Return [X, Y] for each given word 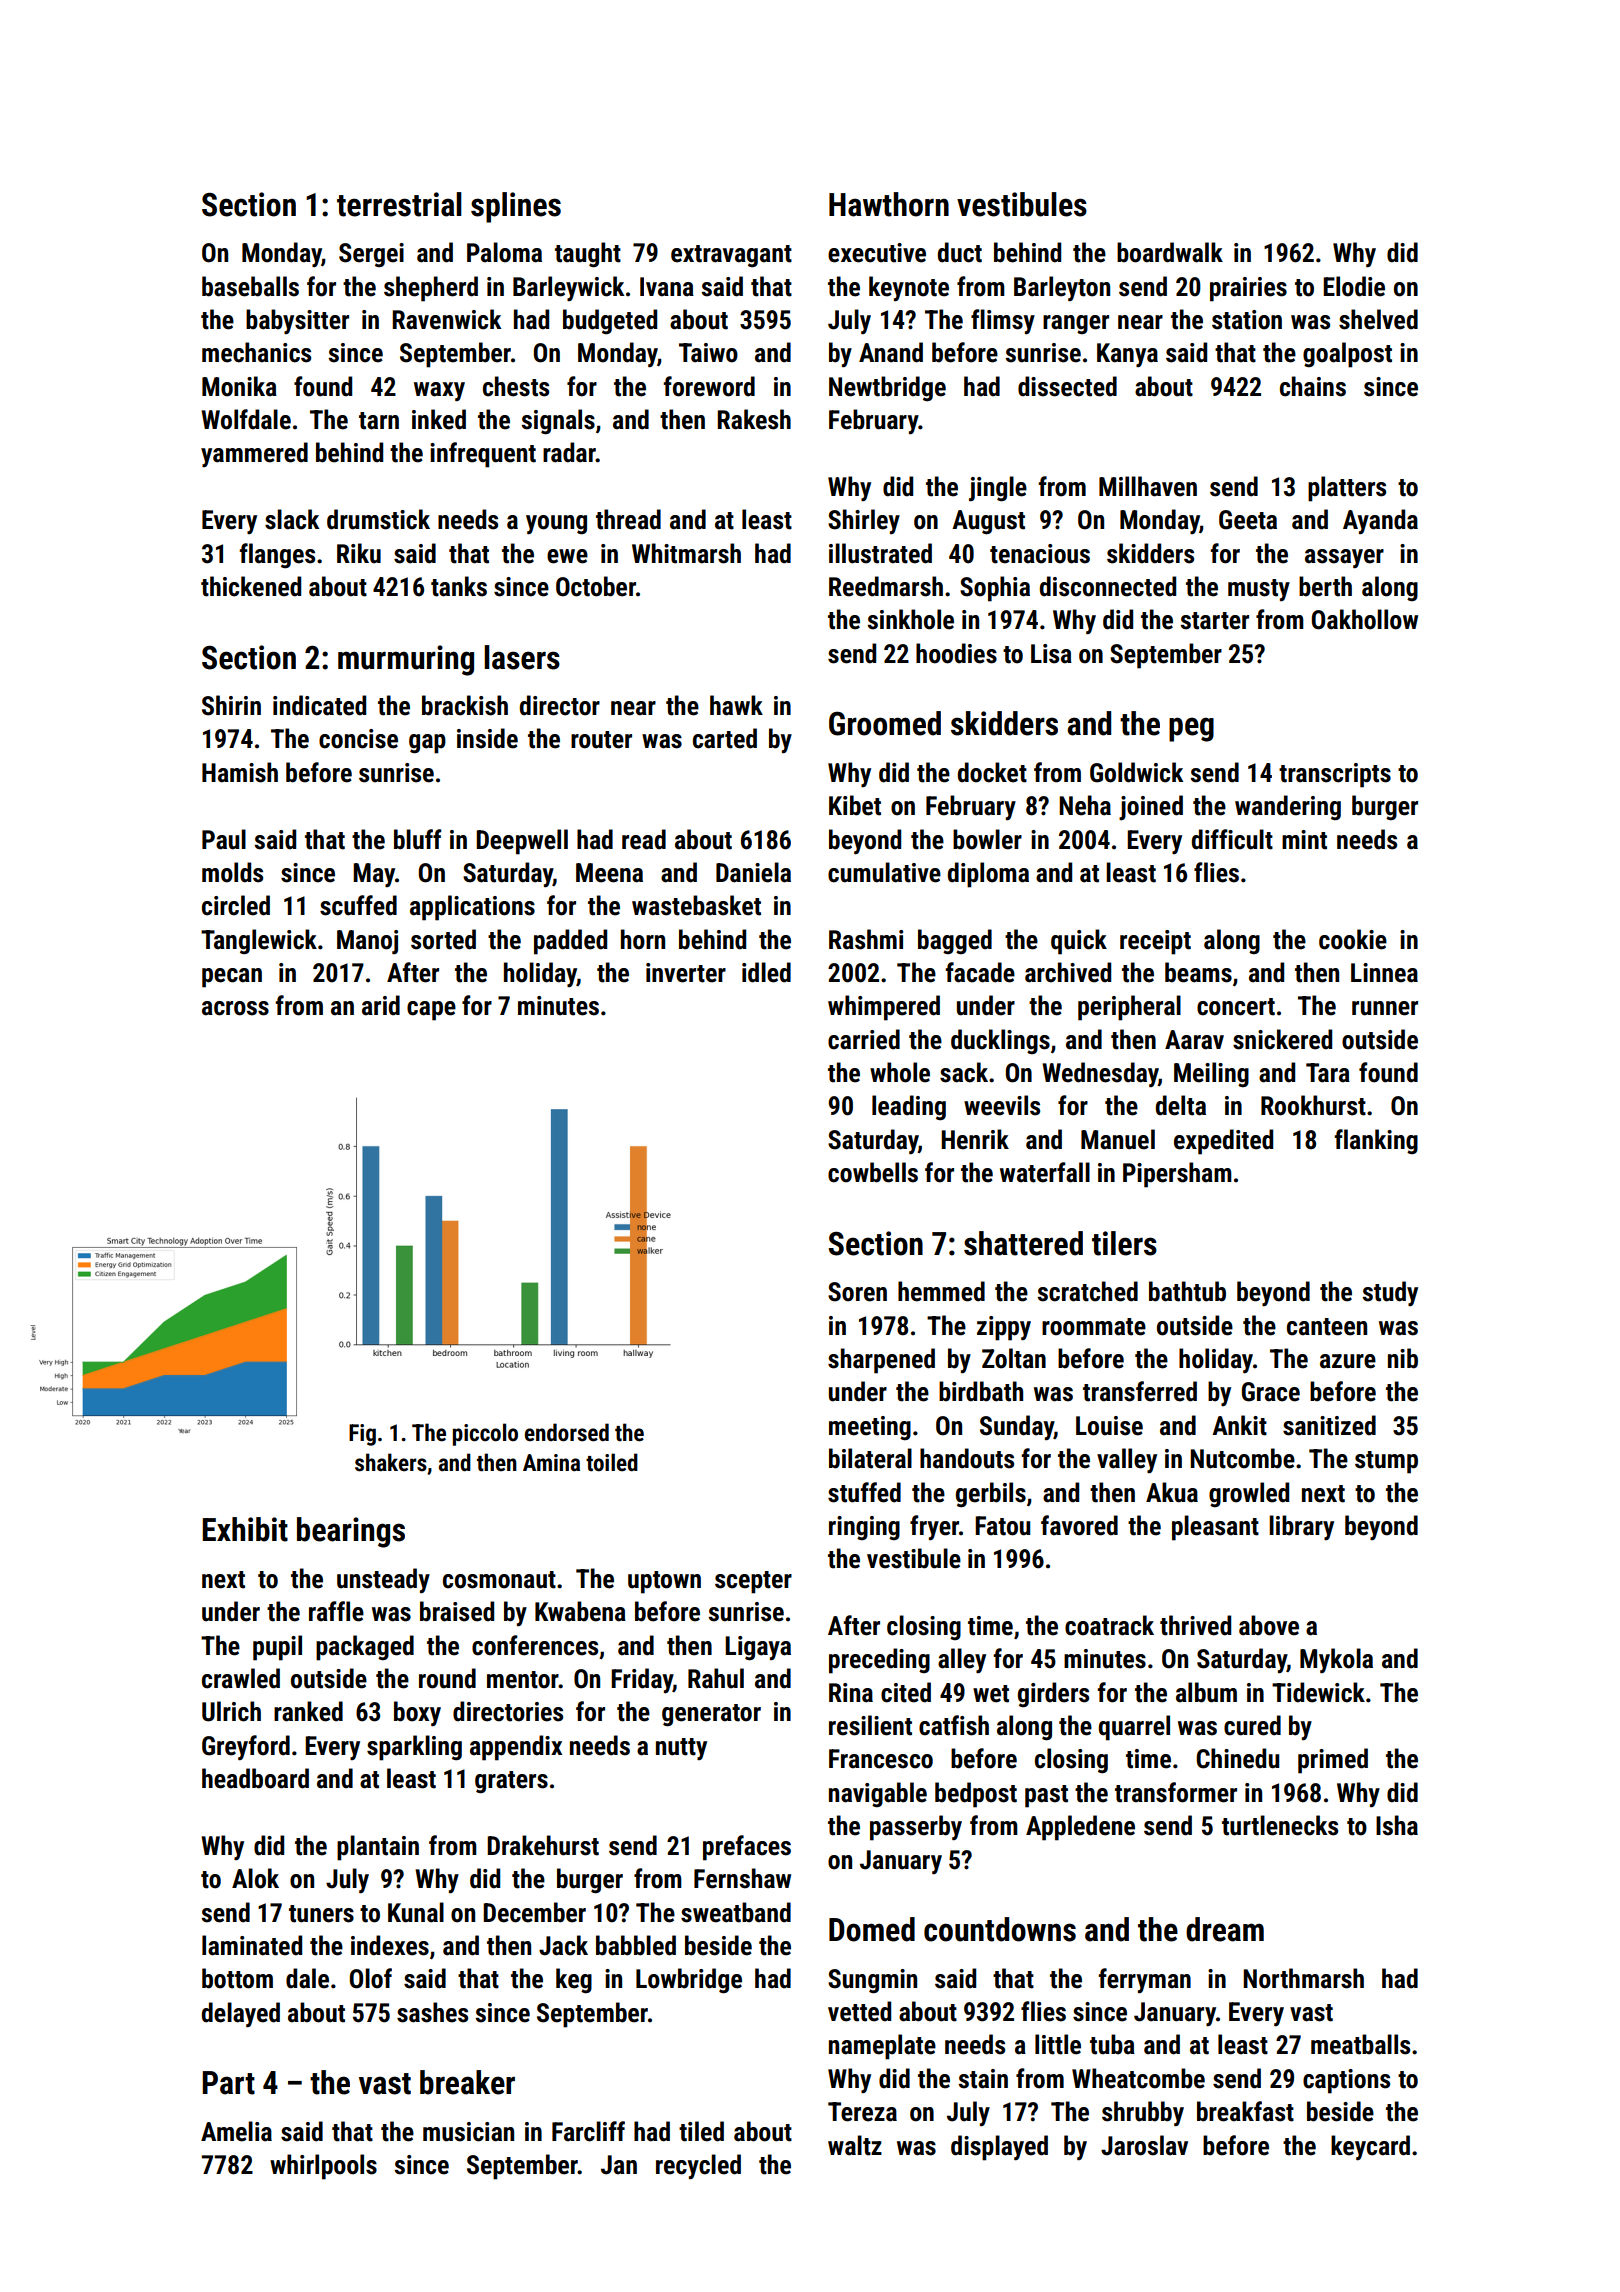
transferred [1140, 1391]
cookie [1353, 939]
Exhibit [245, 1529]
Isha [1397, 1825]
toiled [612, 1462]
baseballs [250, 286]
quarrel [1134, 1728]
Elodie [1354, 286]
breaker [467, 2082]
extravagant [731, 256]
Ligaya [758, 1648]
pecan [232, 978]
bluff [418, 839]
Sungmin [872, 1981]
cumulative [884, 872]
